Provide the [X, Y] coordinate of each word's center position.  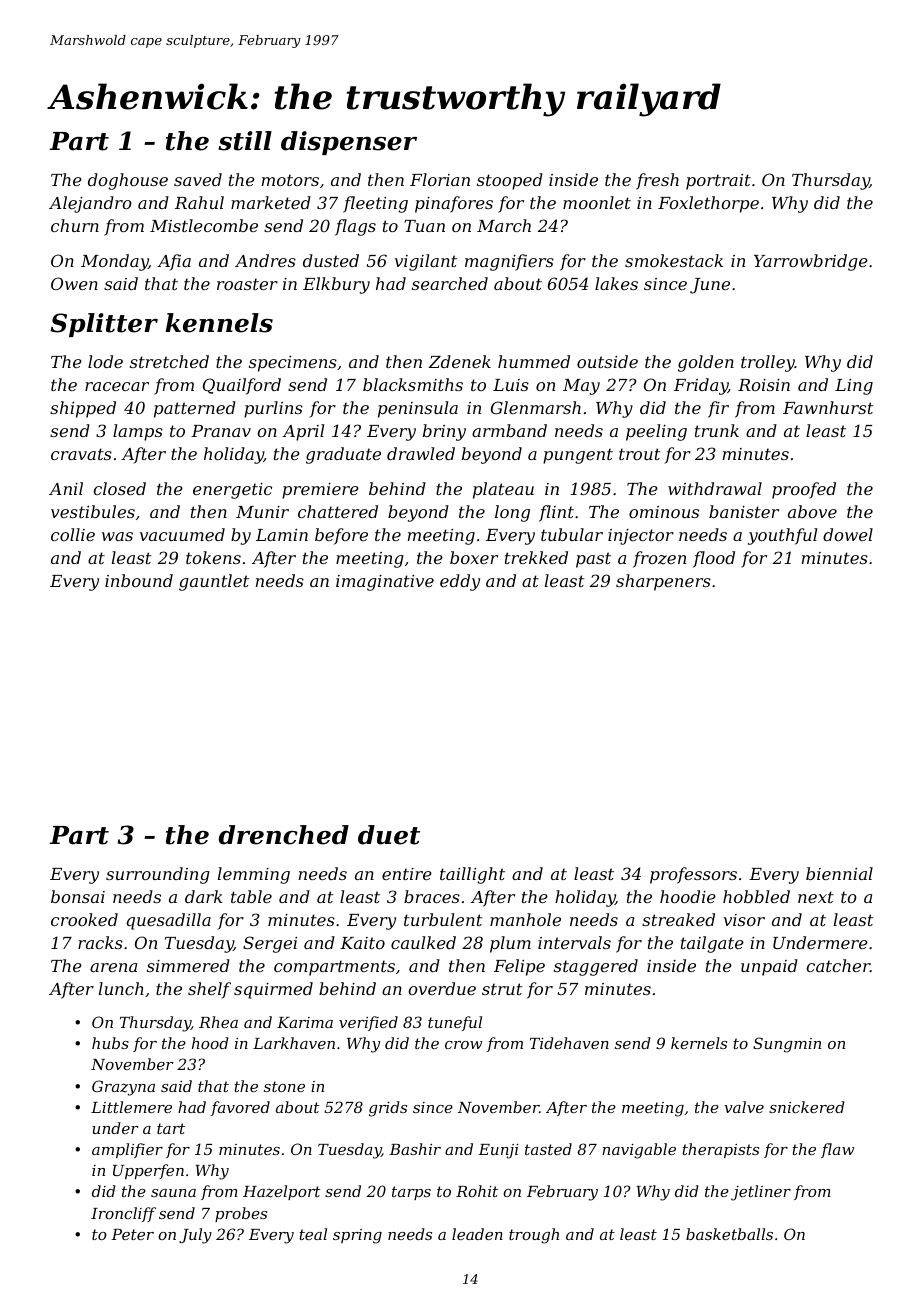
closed [119, 488]
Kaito [362, 943]
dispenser [349, 143]
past [593, 560]
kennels [219, 323]
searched [450, 283]
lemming [254, 875]
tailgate [712, 944]
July [195, 1236]
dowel [848, 534]
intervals [574, 942]
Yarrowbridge [811, 262]
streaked [678, 919]
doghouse [128, 181]
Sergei [270, 944]
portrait [718, 182]
